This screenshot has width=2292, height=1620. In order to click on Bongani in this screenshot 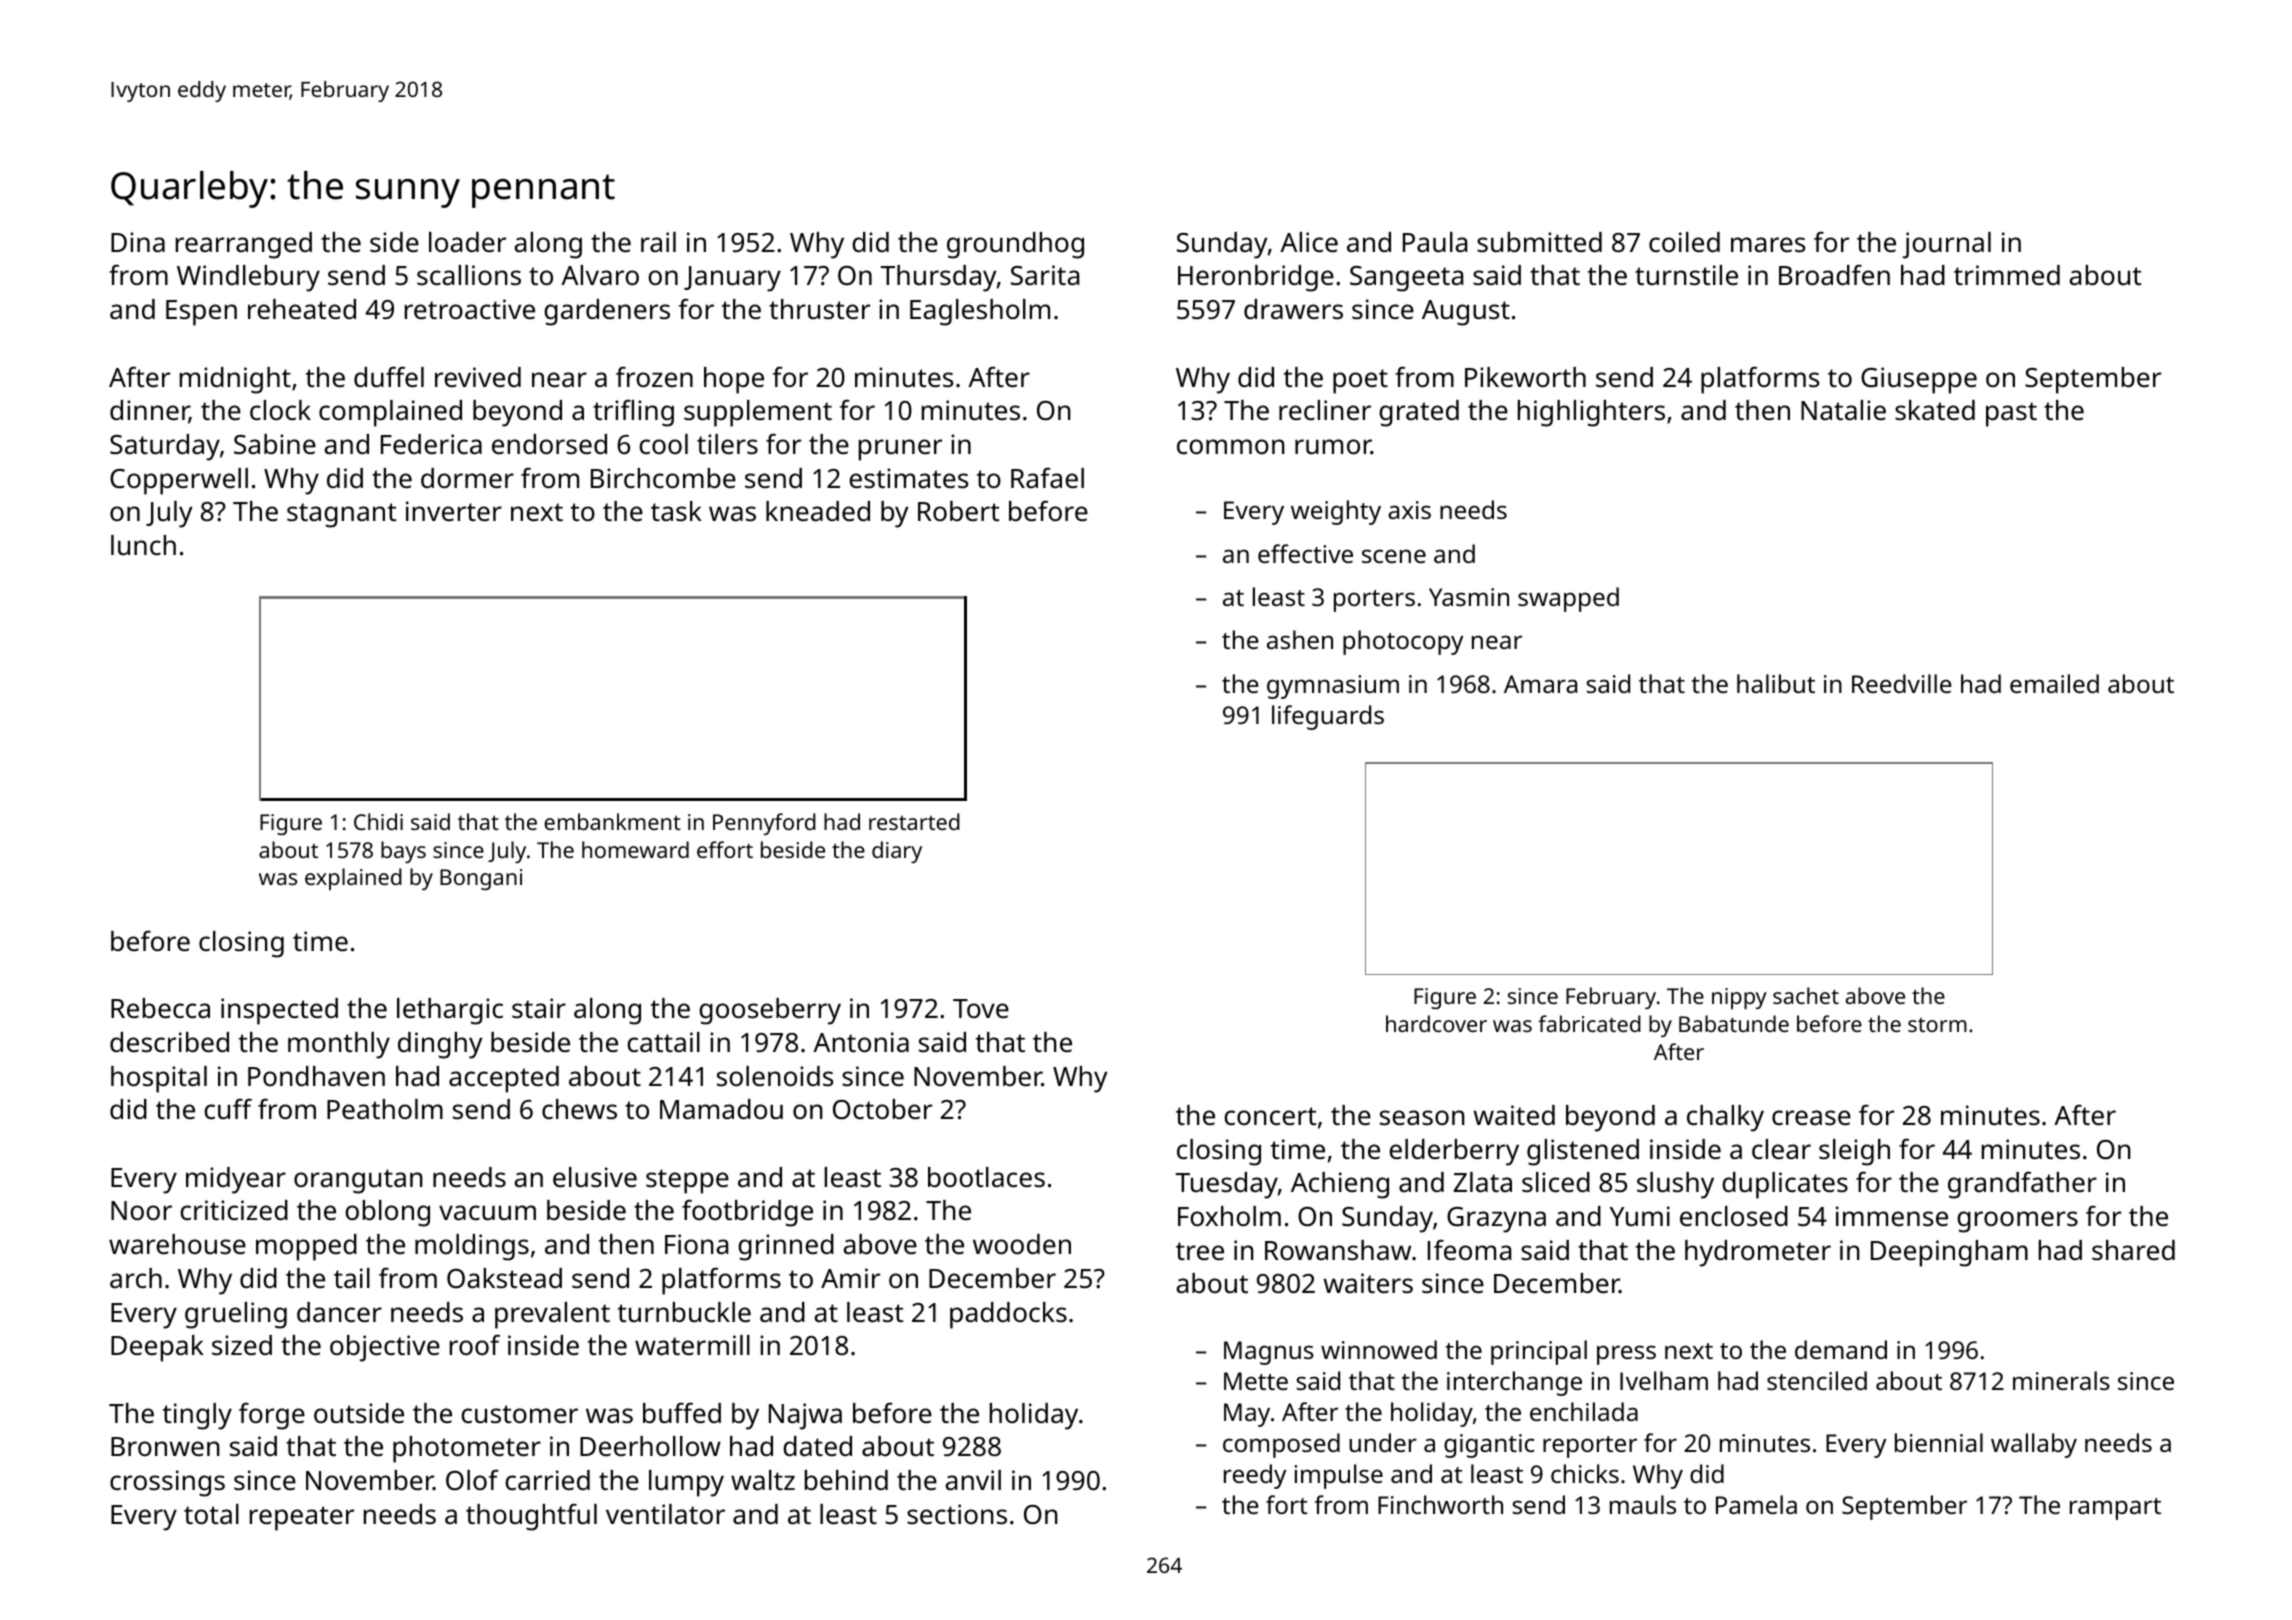, I will do `click(481, 879)`.
